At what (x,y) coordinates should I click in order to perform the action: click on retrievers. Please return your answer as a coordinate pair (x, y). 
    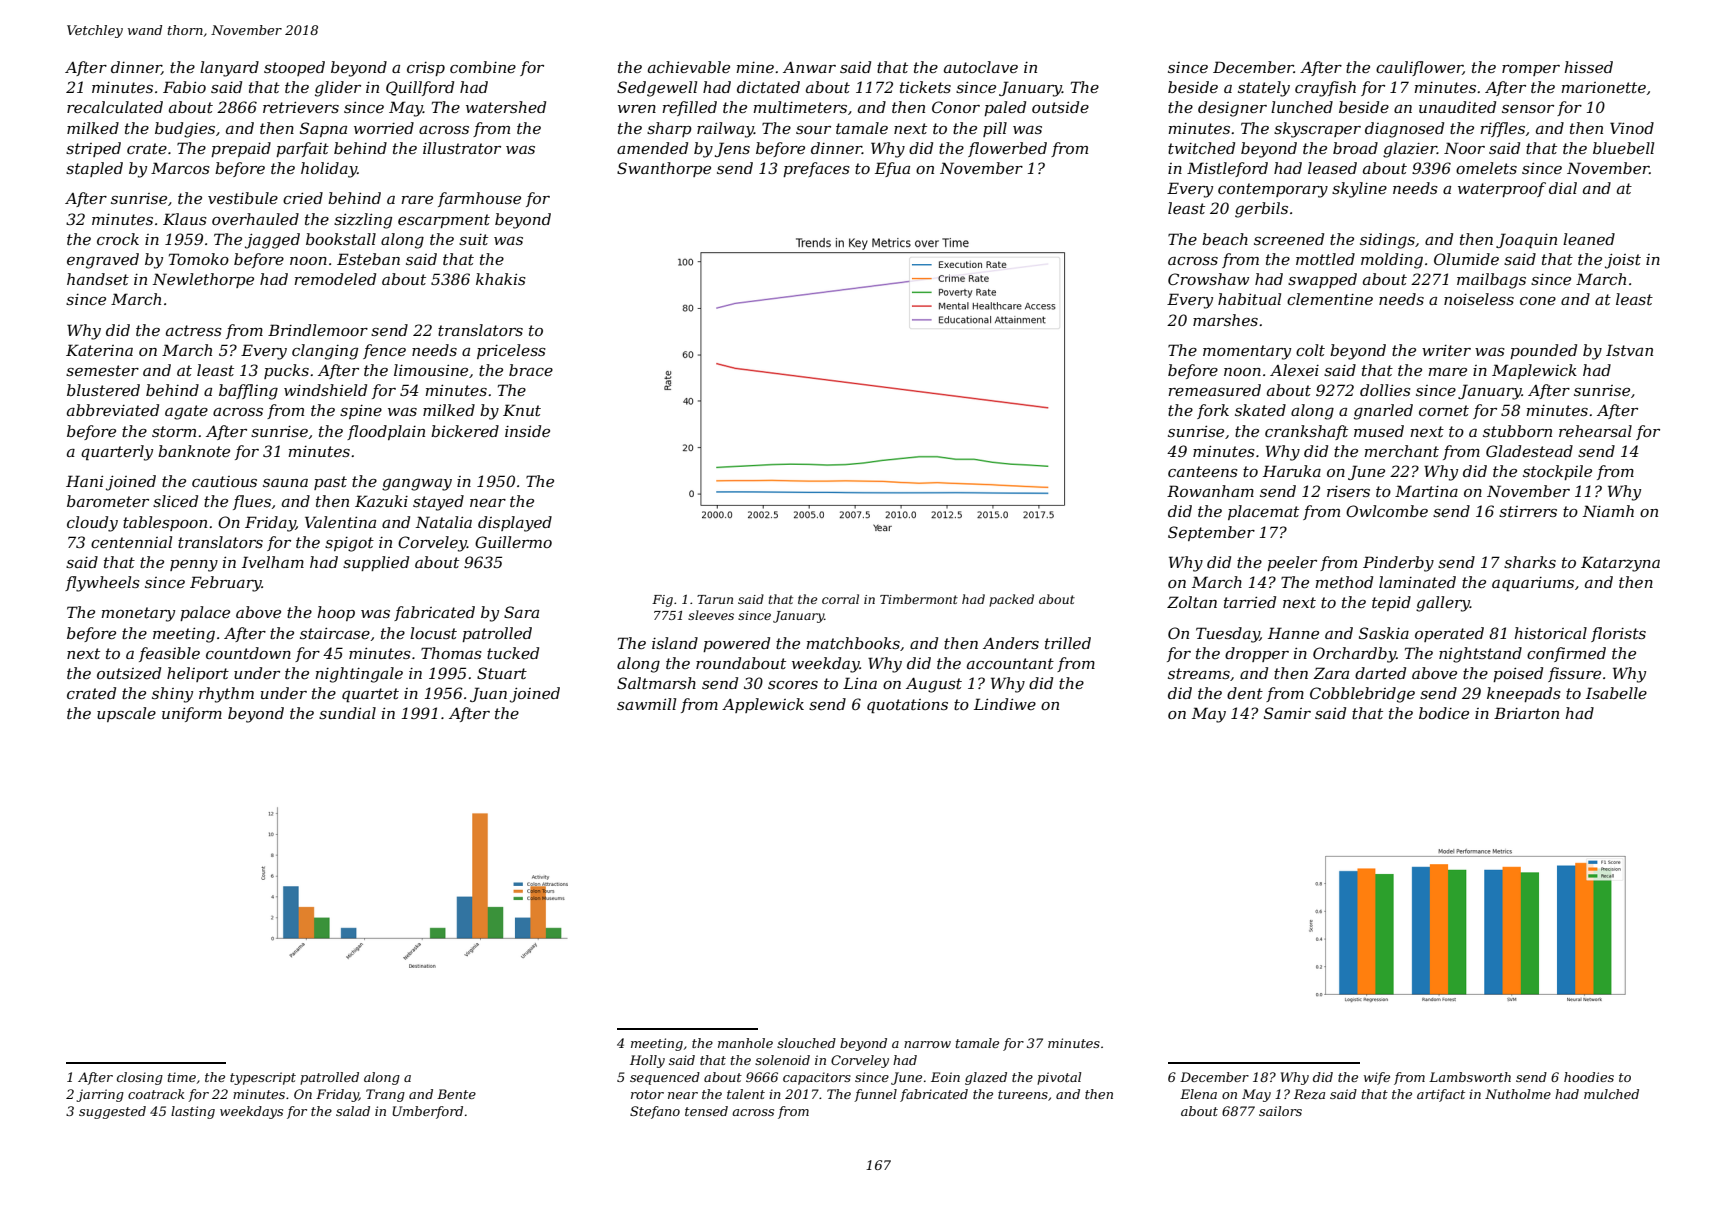
    Looking at the image, I should click on (301, 107).
